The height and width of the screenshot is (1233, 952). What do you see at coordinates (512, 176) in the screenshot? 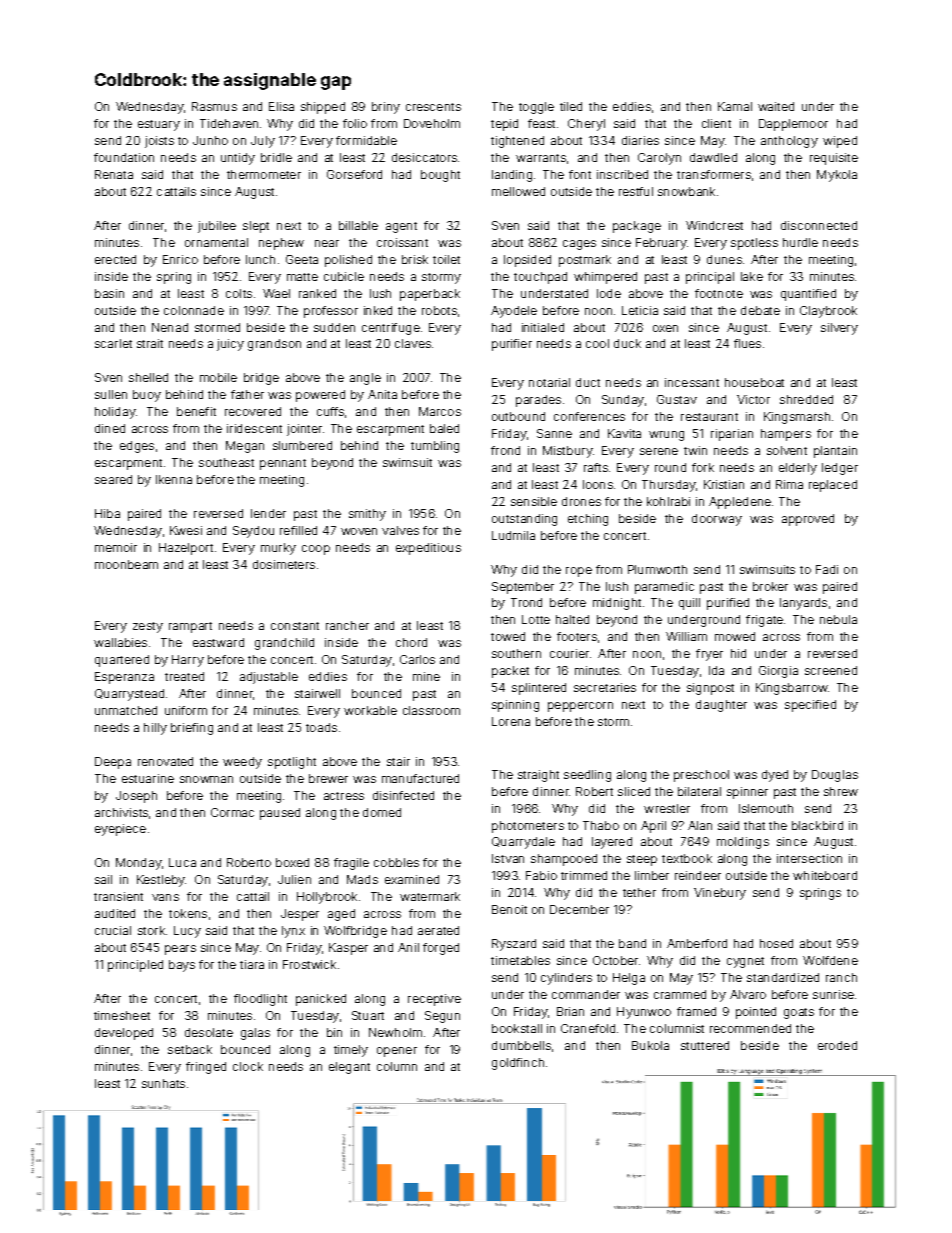
I see `landing` at bounding box center [512, 176].
